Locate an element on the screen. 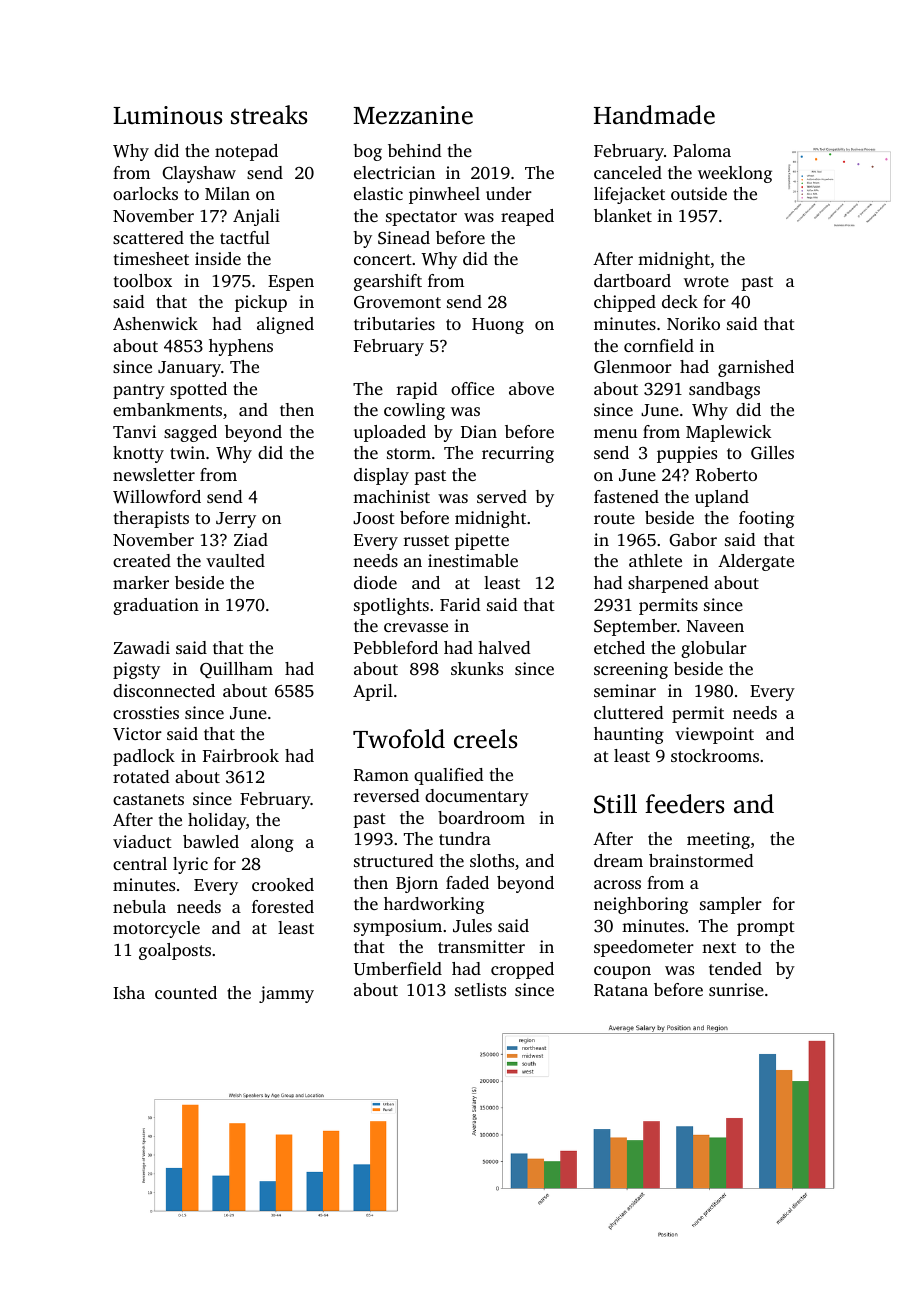 The width and height of the screenshot is (908, 1316). Mezzanine is located at coordinates (413, 115).
